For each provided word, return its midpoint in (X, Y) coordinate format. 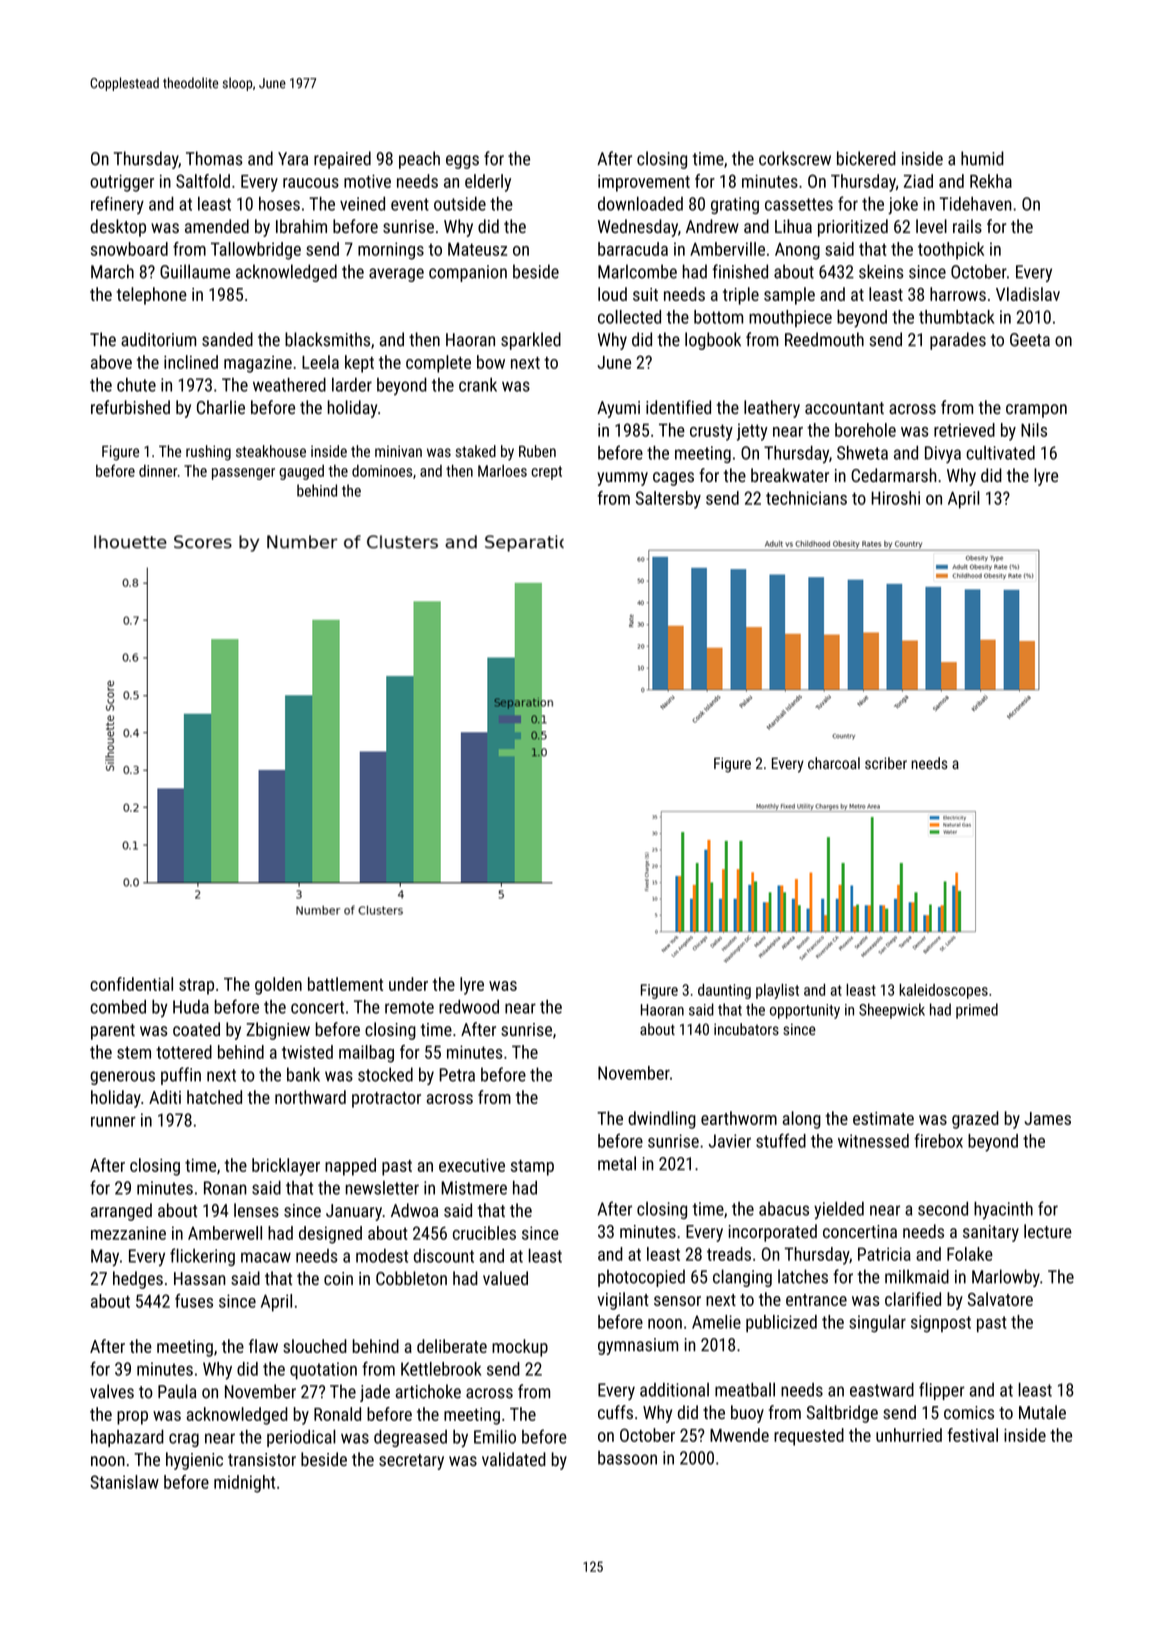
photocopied (641, 1278)
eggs (462, 162)
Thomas (214, 158)
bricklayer (286, 1167)
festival (973, 1435)
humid (982, 158)
